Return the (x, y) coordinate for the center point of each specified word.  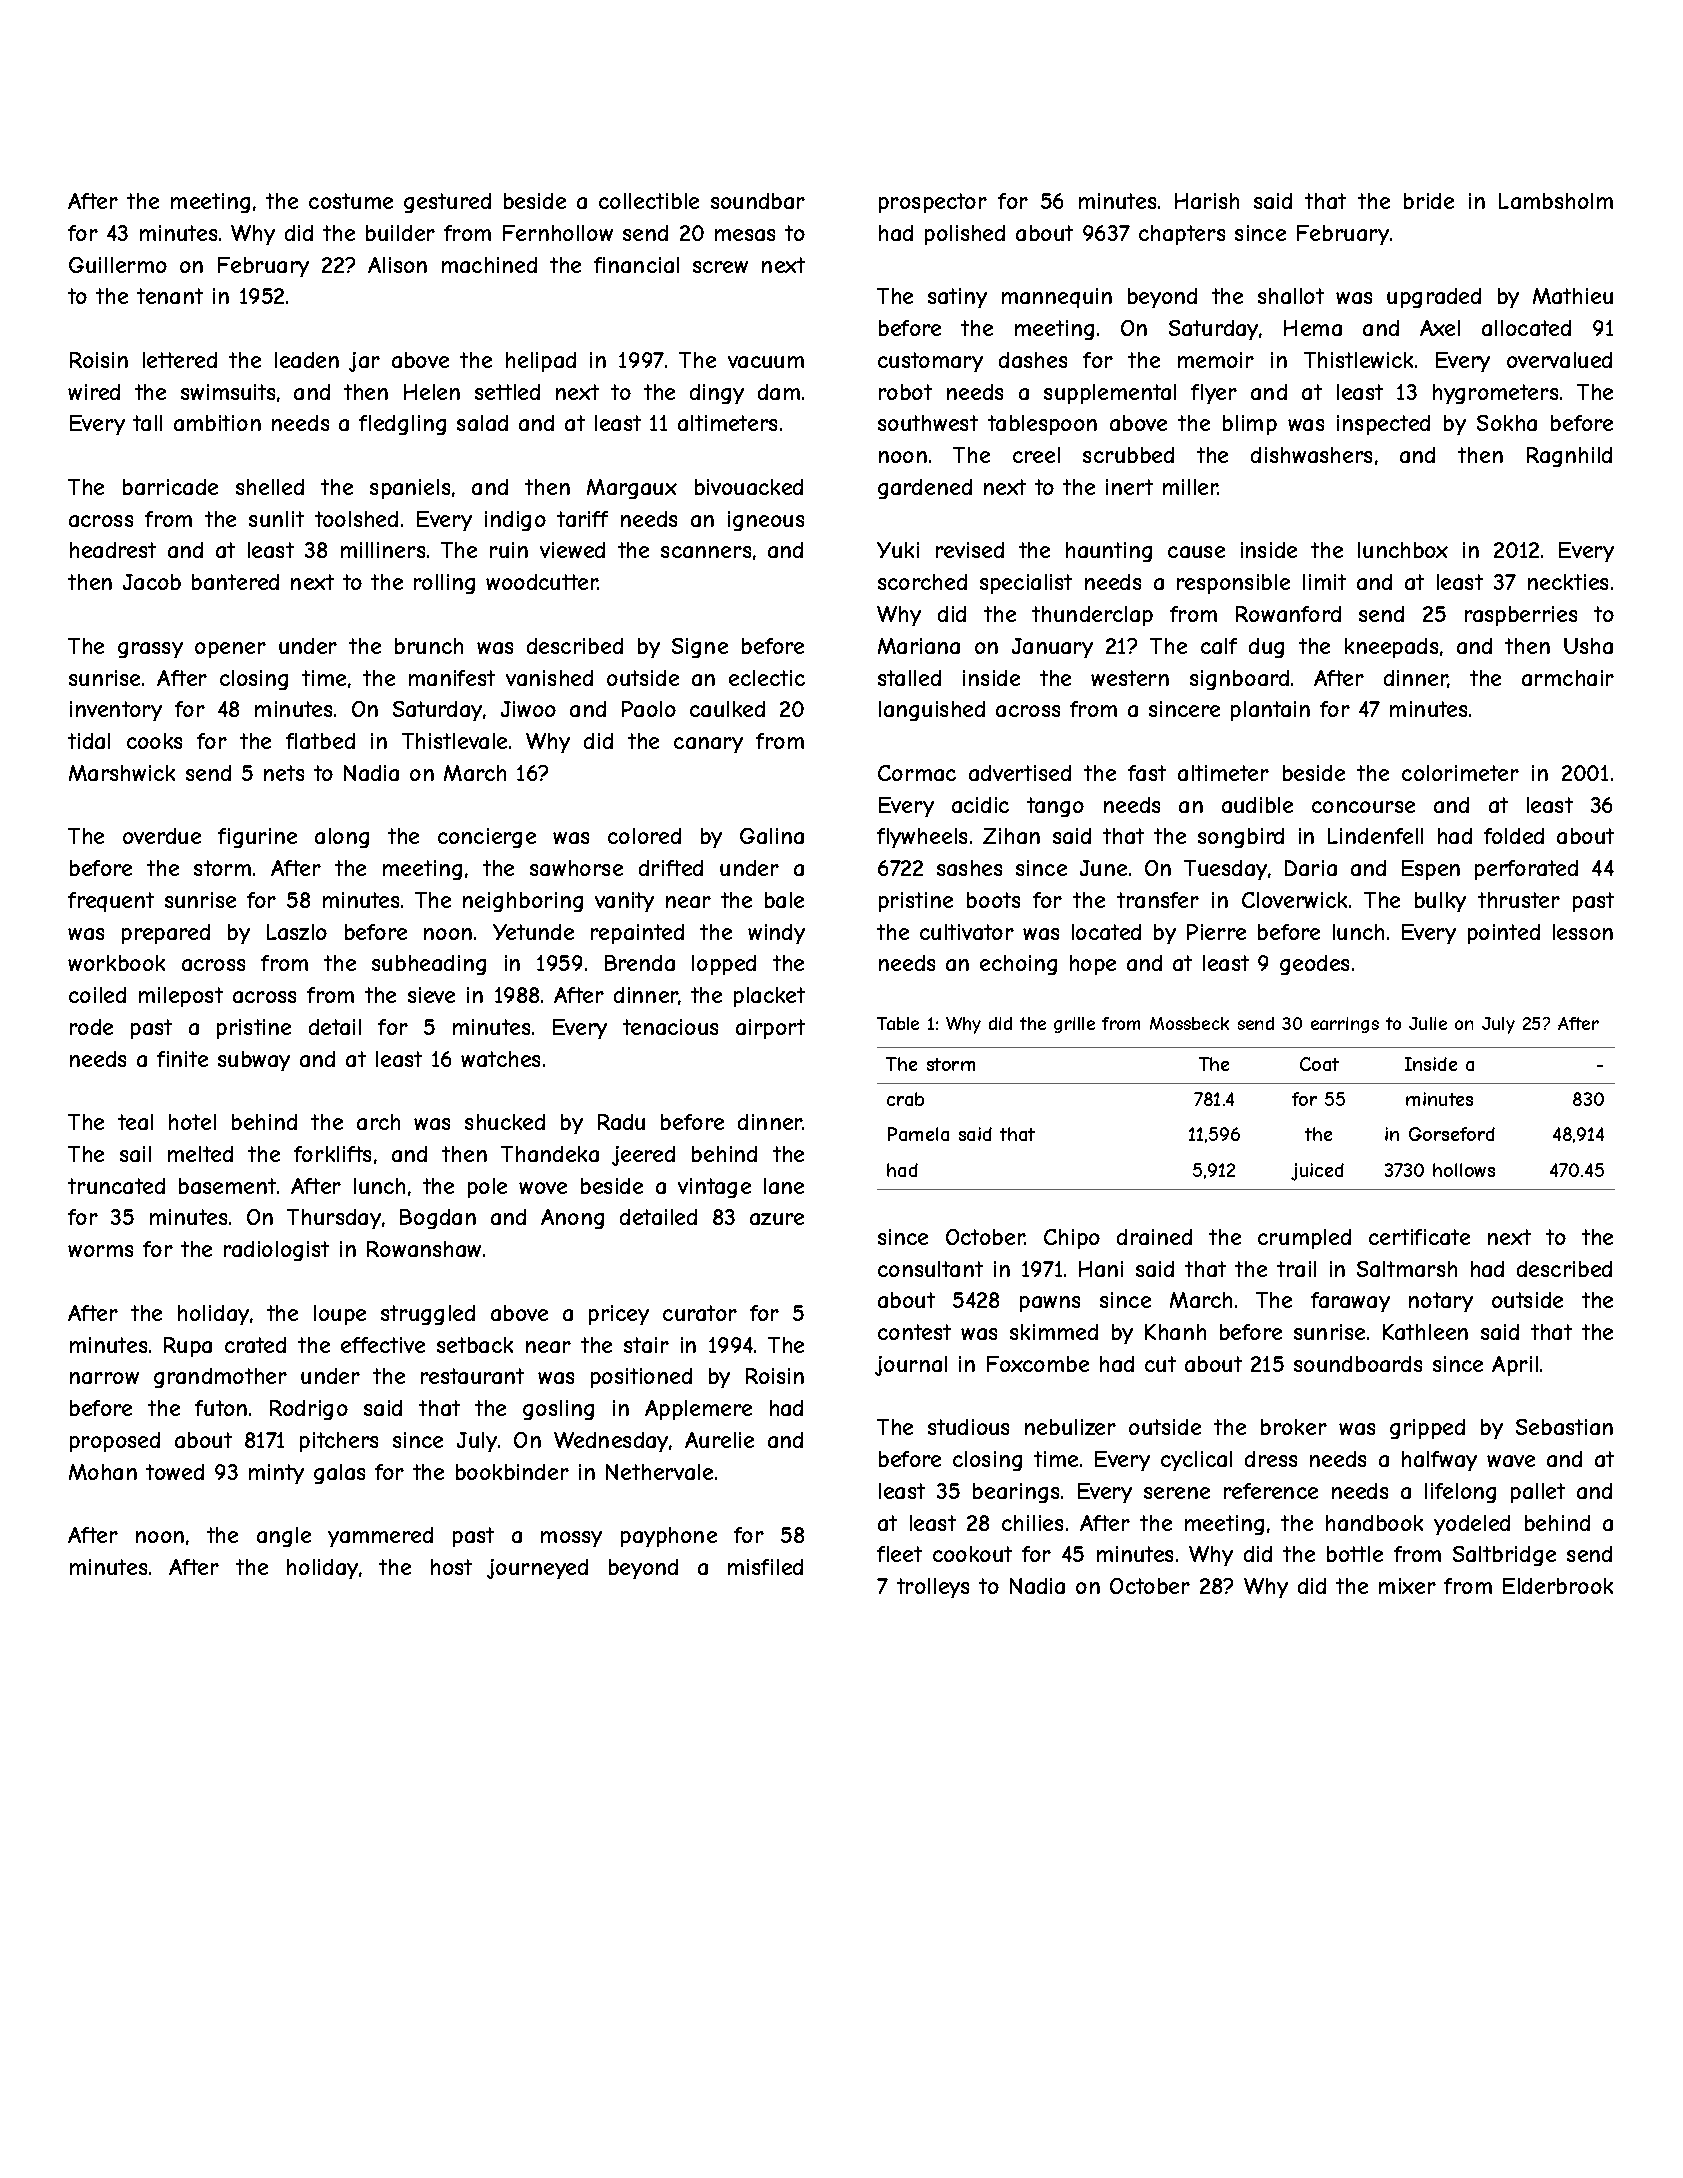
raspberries (1521, 616)
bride (1429, 201)
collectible (649, 201)
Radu (621, 1122)
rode (91, 1027)
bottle (1355, 1554)
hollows (1464, 1170)
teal (135, 1122)
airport (770, 1029)
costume (351, 201)
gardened (925, 489)
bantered (235, 582)
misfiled (765, 1567)
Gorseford (1452, 1134)
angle (284, 1537)
